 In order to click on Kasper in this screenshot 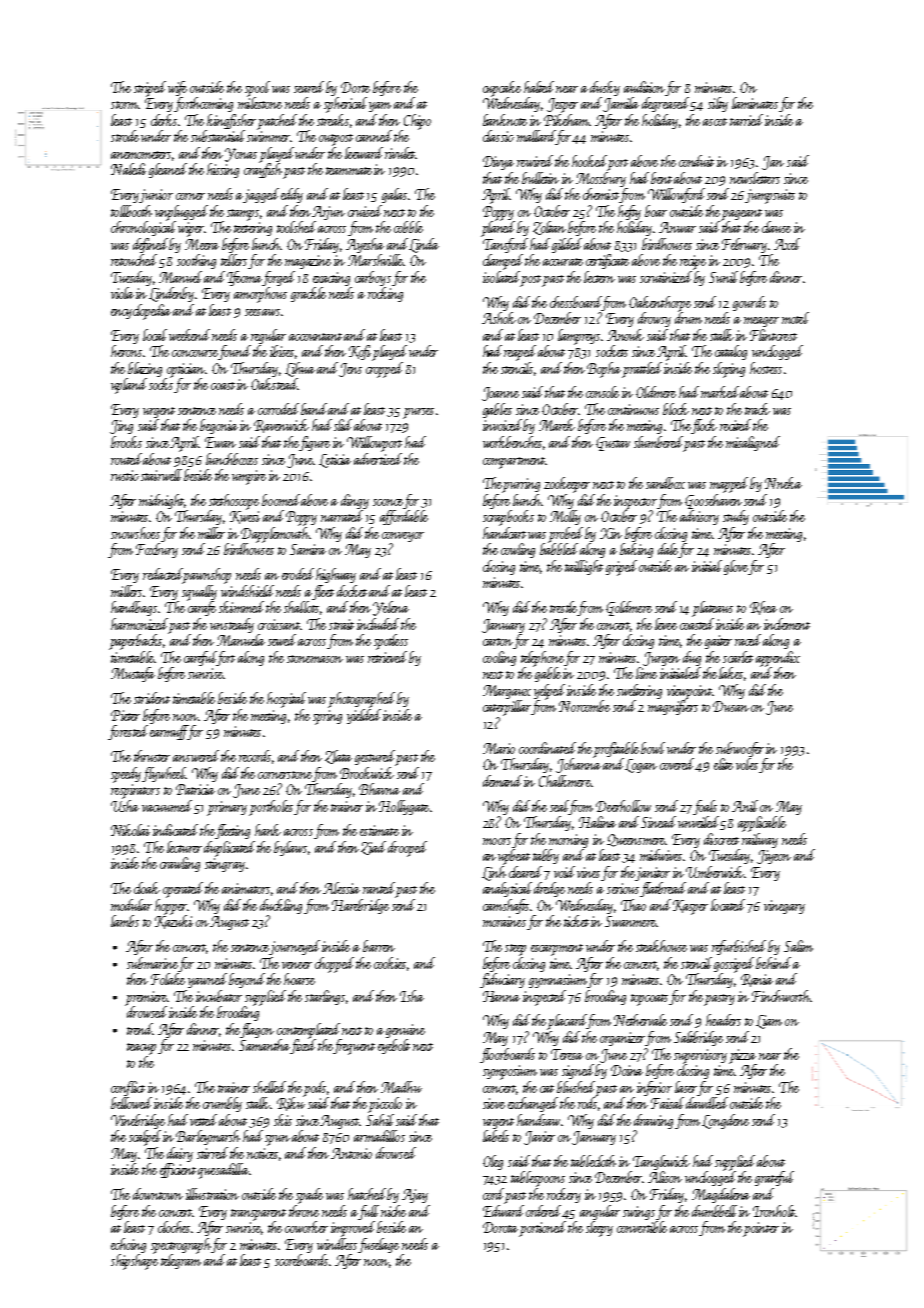, I will do `click(690, 907)`.
